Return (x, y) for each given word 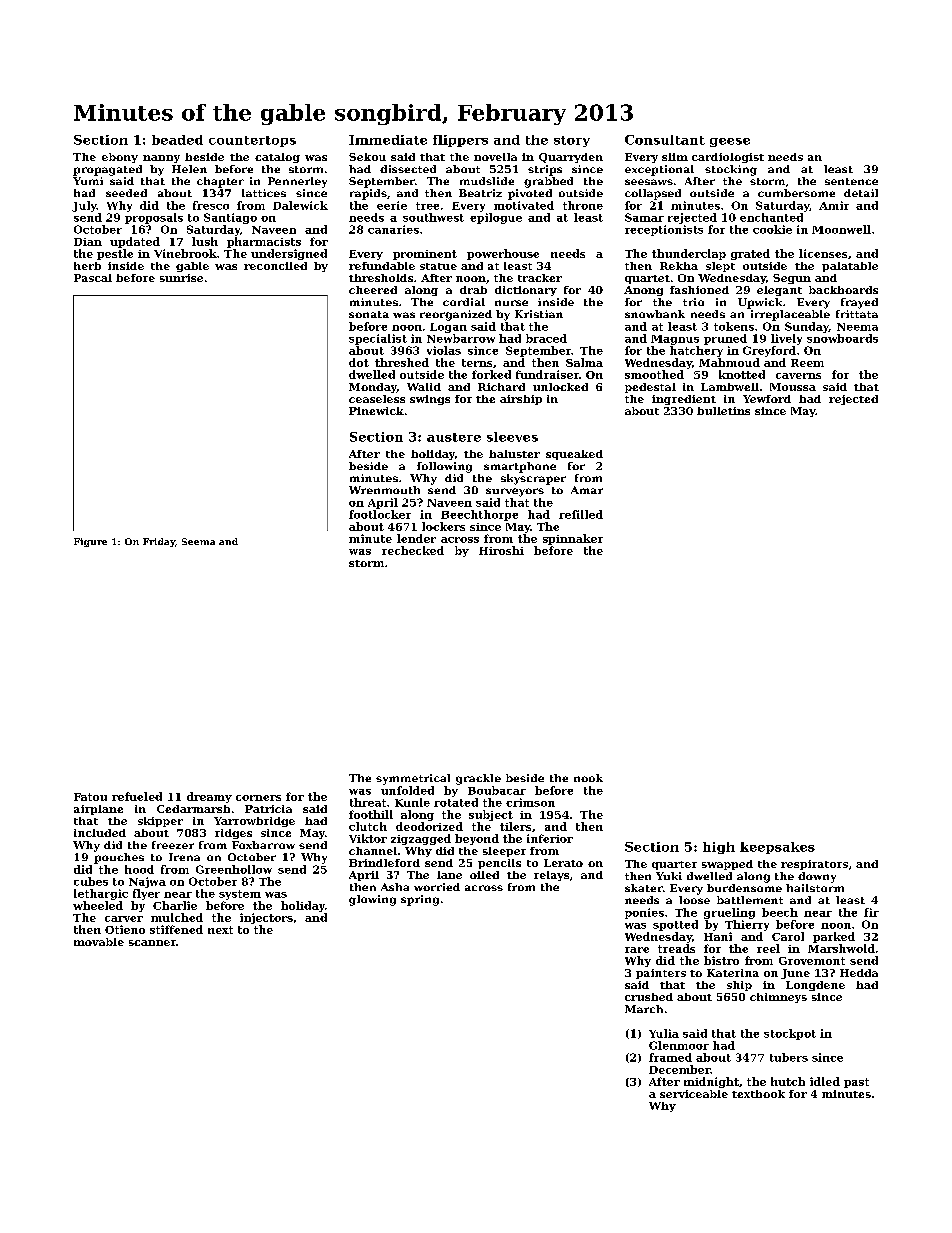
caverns (798, 376)
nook (588, 778)
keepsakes (777, 848)
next (220, 930)
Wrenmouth (384, 490)
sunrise (181, 278)
